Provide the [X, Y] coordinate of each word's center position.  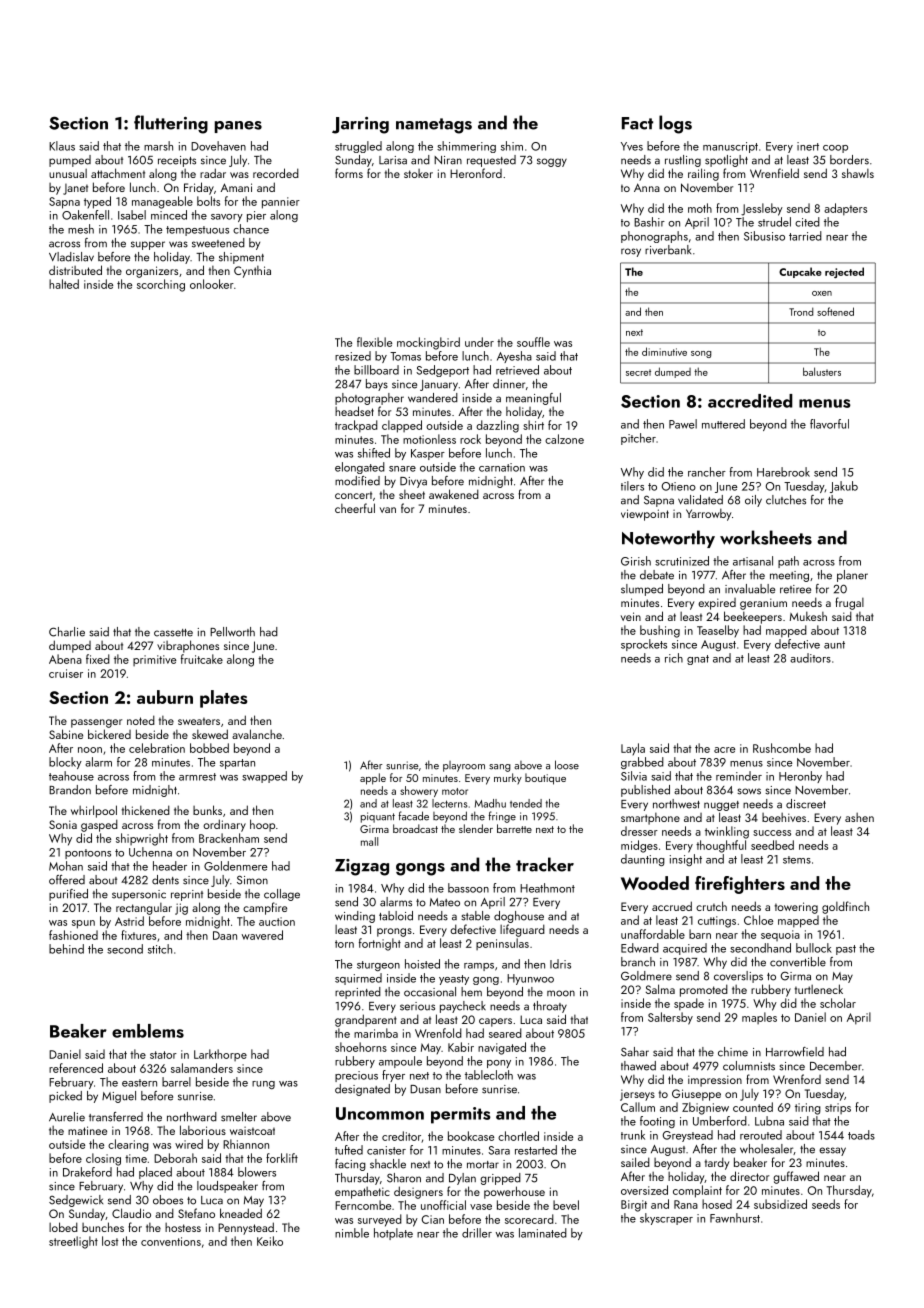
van [388, 510]
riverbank [668, 250]
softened [835, 311]
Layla [633, 749]
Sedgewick [76, 1201]
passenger [96, 723]
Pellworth [232, 632]
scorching [161, 285]
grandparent [366, 1020]
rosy [631, 252]
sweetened [218, 243]
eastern [139, 1083]
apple [373, 779]
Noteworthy [668, 539]
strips [838, 1108]
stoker [418, 173]
